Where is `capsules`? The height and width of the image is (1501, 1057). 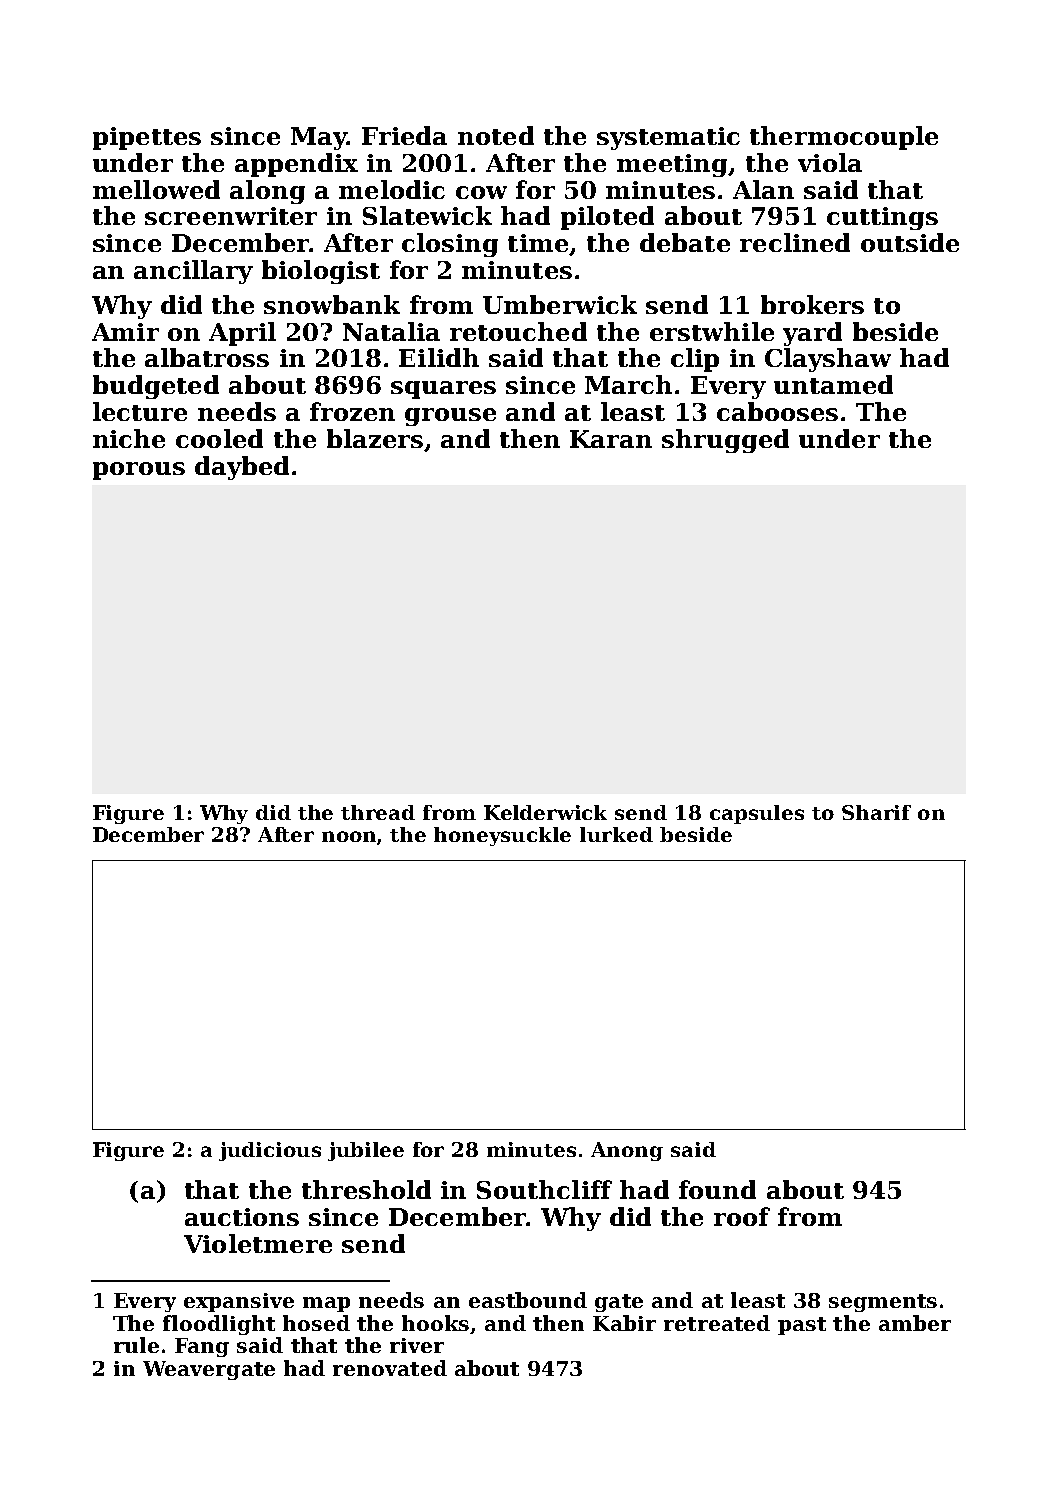 capsules is located at coordinates (757, 814).
